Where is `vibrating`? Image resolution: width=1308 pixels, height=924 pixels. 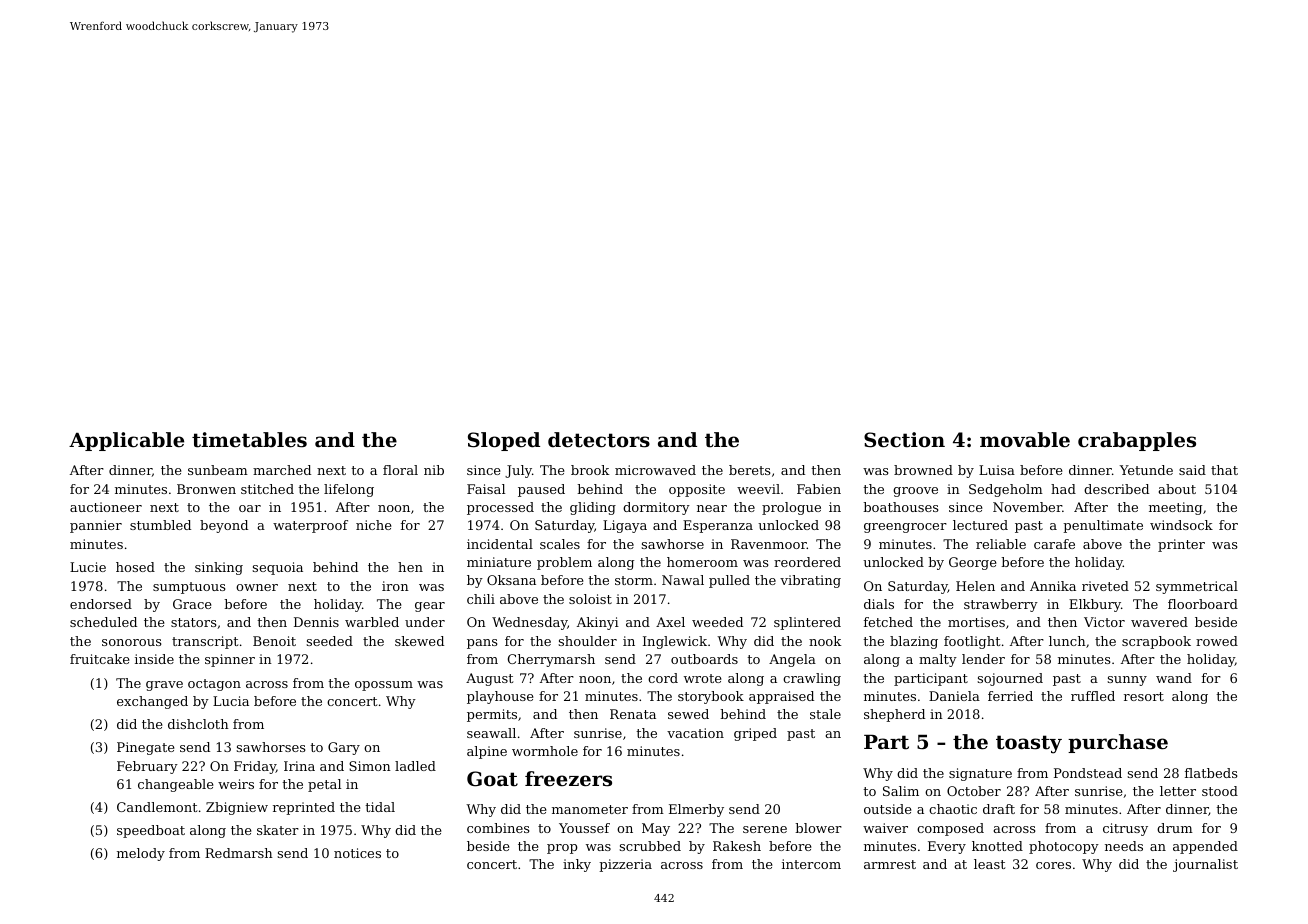
vibrating is located at coordinates (810, 581).
